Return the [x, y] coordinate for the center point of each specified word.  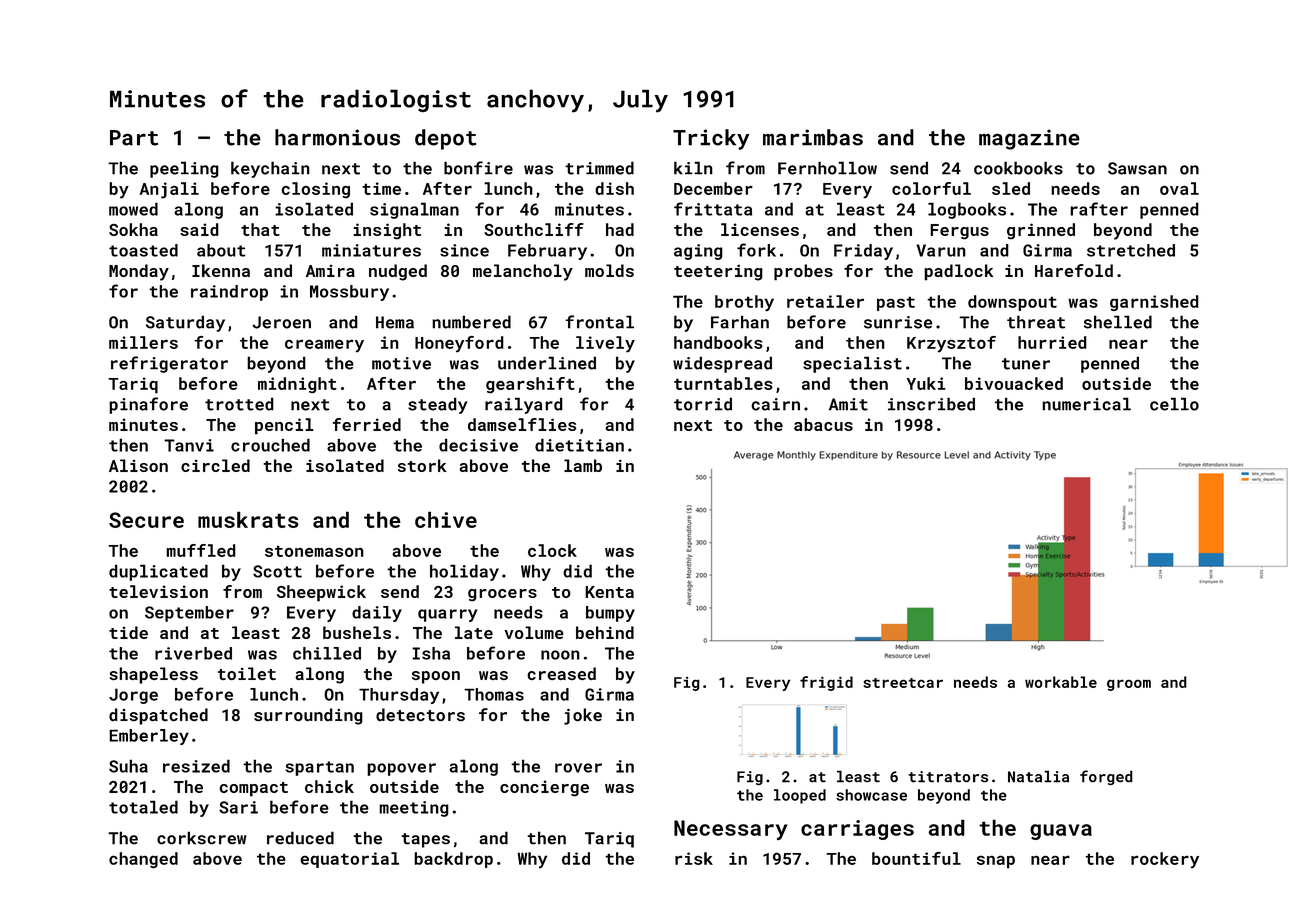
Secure [146, 520]
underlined [547, 363]
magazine [1029, 139]
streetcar [903, 683]
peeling [184, 169]
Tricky [711, 139]
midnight [297, 385]
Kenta [609, 592]
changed [143, 860]
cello [1174, 404]
